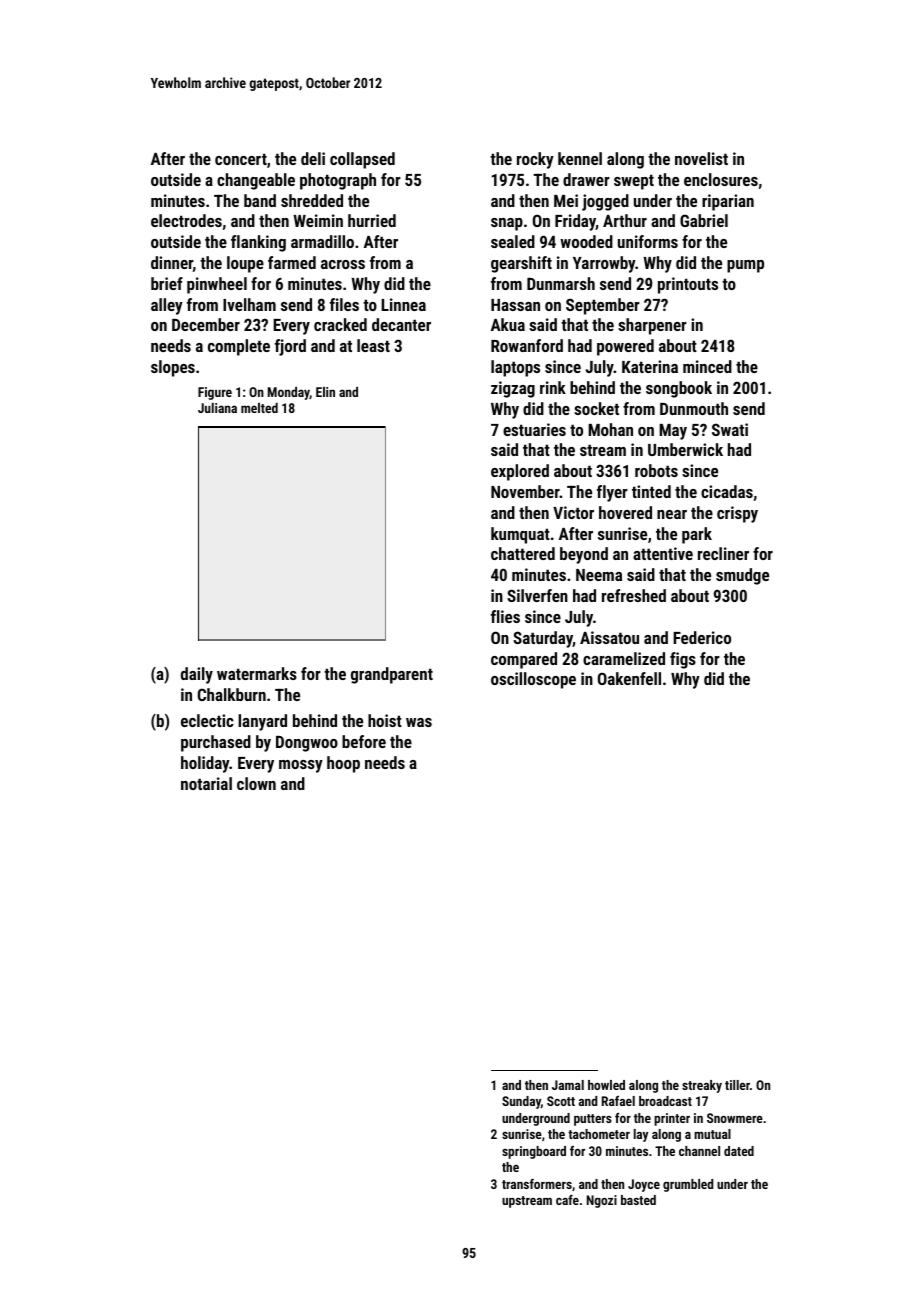 The width and height of the document is (924, 1311). I want to click on flanking, so click(258, 243).
